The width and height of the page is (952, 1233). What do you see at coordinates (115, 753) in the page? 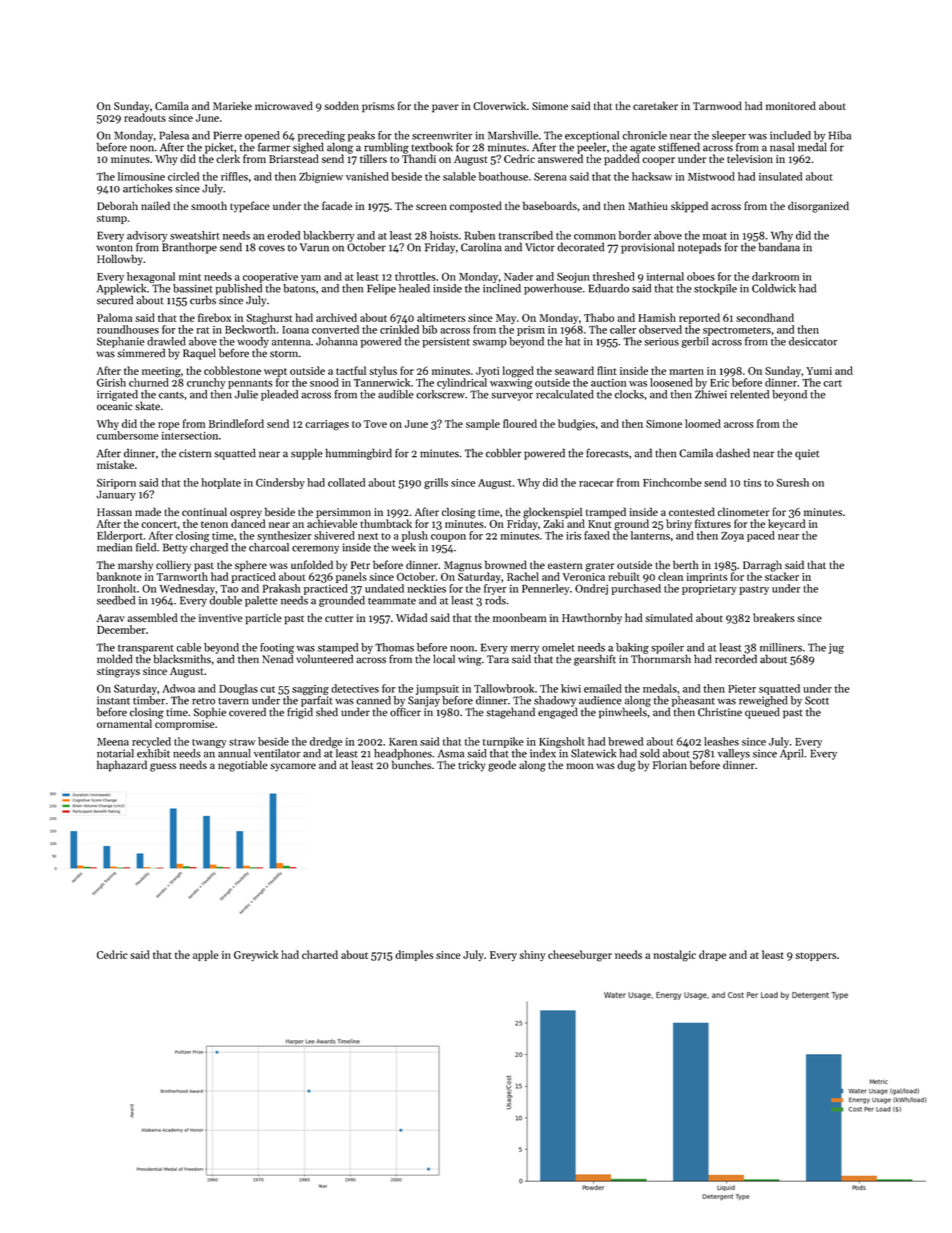
I see `notarial` at bounding box center [115, 753].
